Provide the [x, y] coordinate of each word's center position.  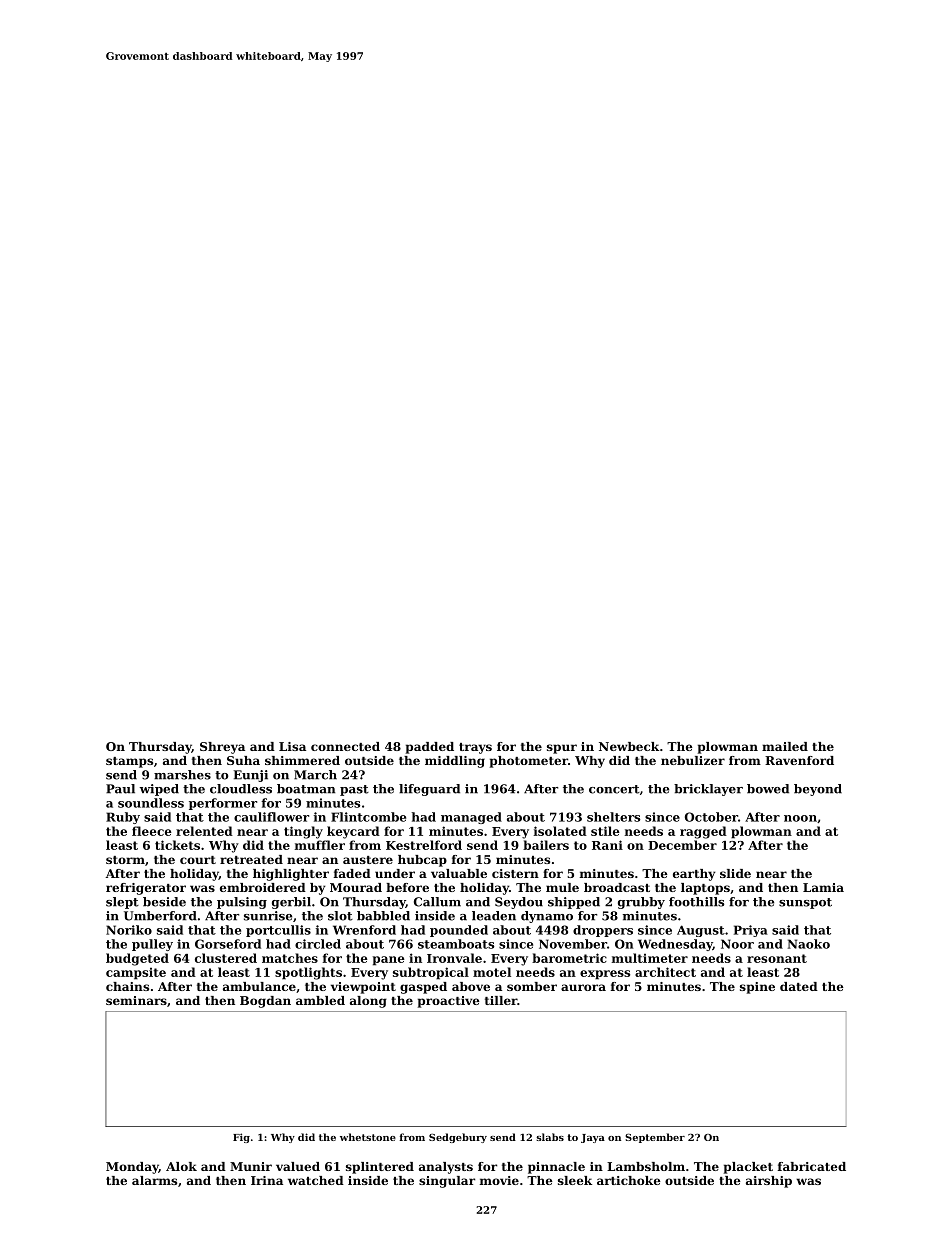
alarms [154, 1180]
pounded [459, 931]
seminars [136, 1000]
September [655, 1138]
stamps [129, 762]
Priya [751, 931]
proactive [449, 1002]
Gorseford [228, 944]
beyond [818, 790]
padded [430, 748]
